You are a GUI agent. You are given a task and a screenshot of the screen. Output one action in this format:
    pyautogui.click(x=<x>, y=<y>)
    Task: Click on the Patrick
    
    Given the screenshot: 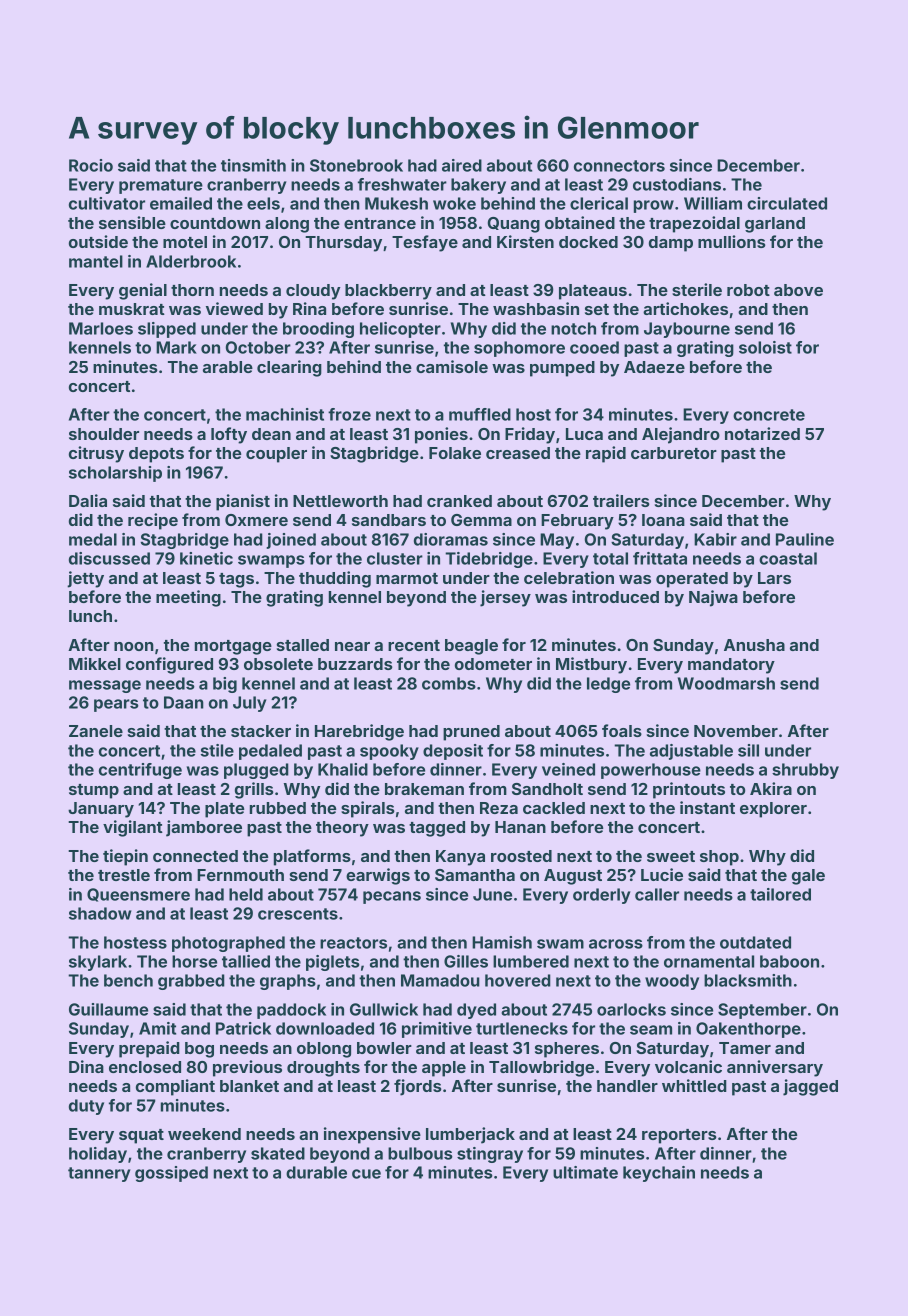 What is the action you would take?
    pyautogui.click(x=243, y=1028)
